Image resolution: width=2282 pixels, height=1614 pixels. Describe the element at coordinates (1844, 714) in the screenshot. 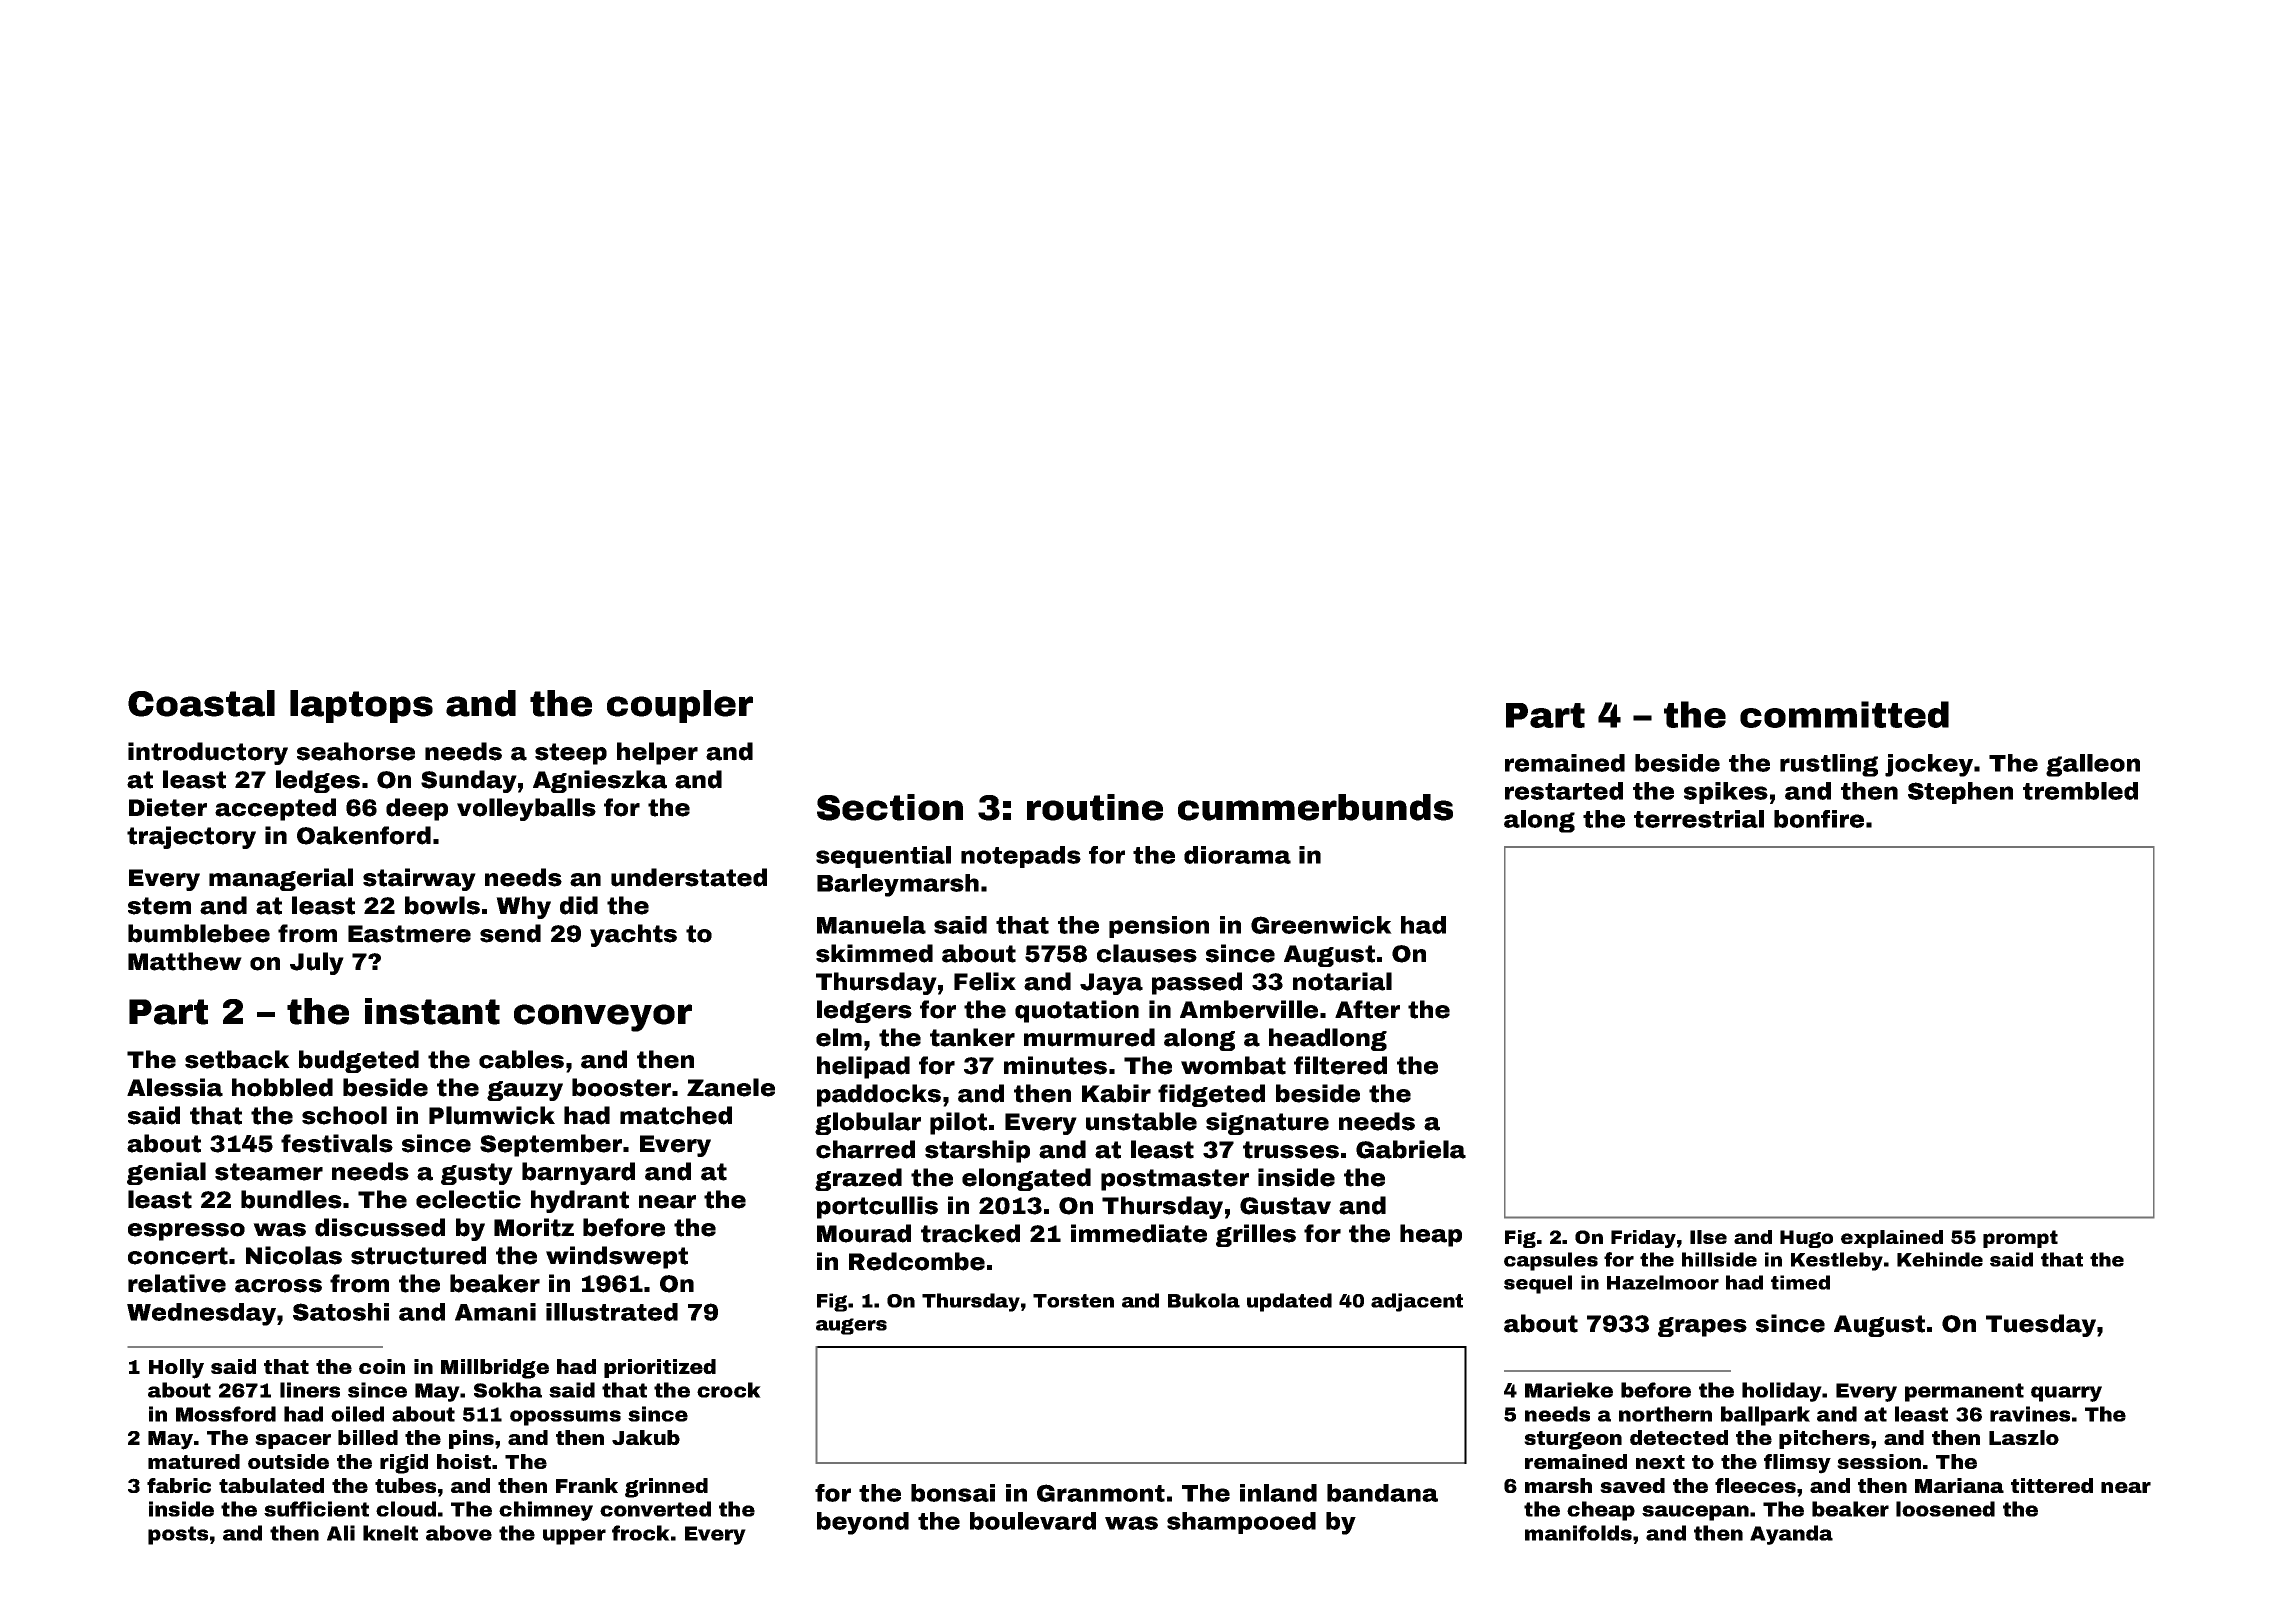

I see `committed` at that location.
